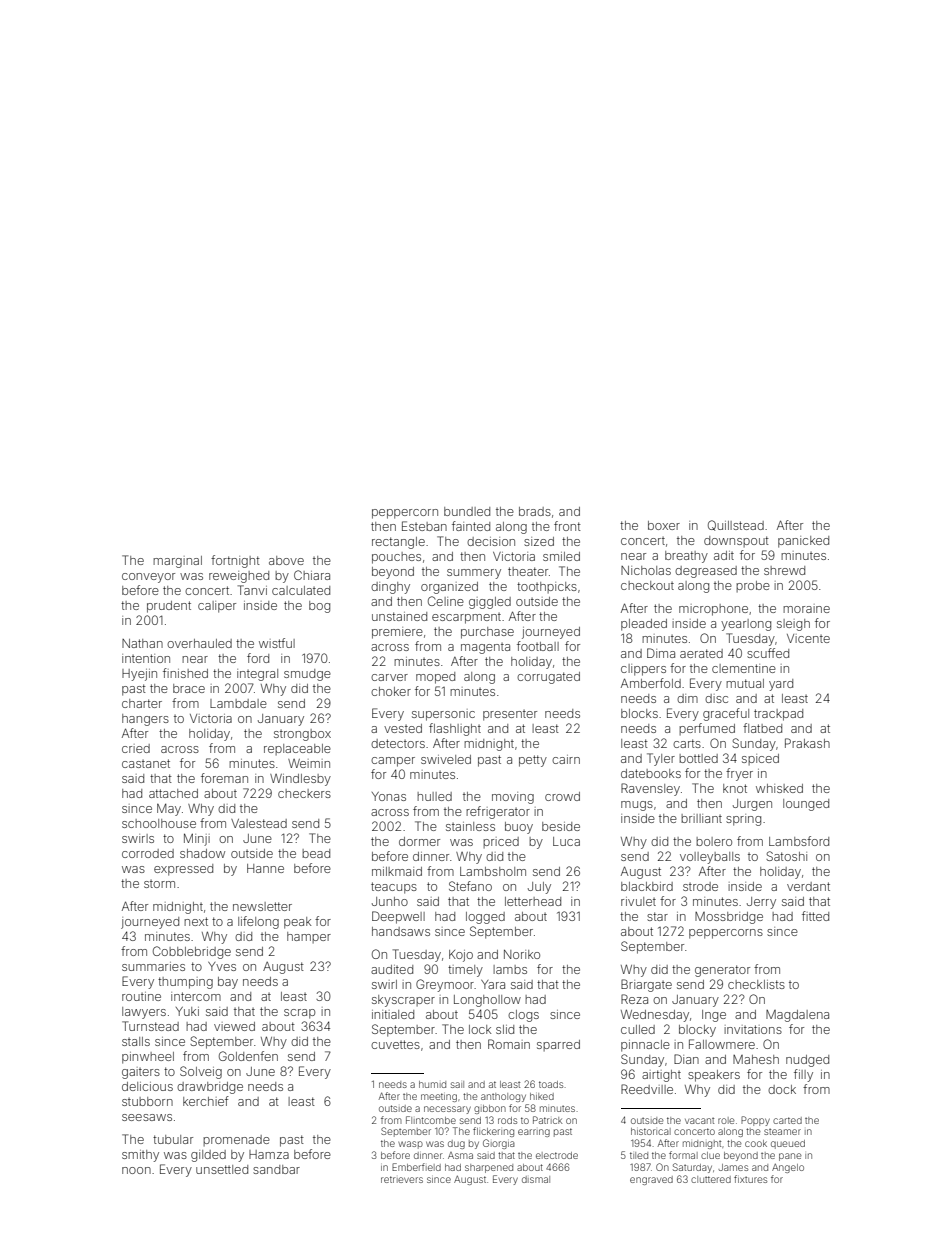  Describe the element at coordinates (803, 542) in the screenshot. I see `panicked` at that location.
